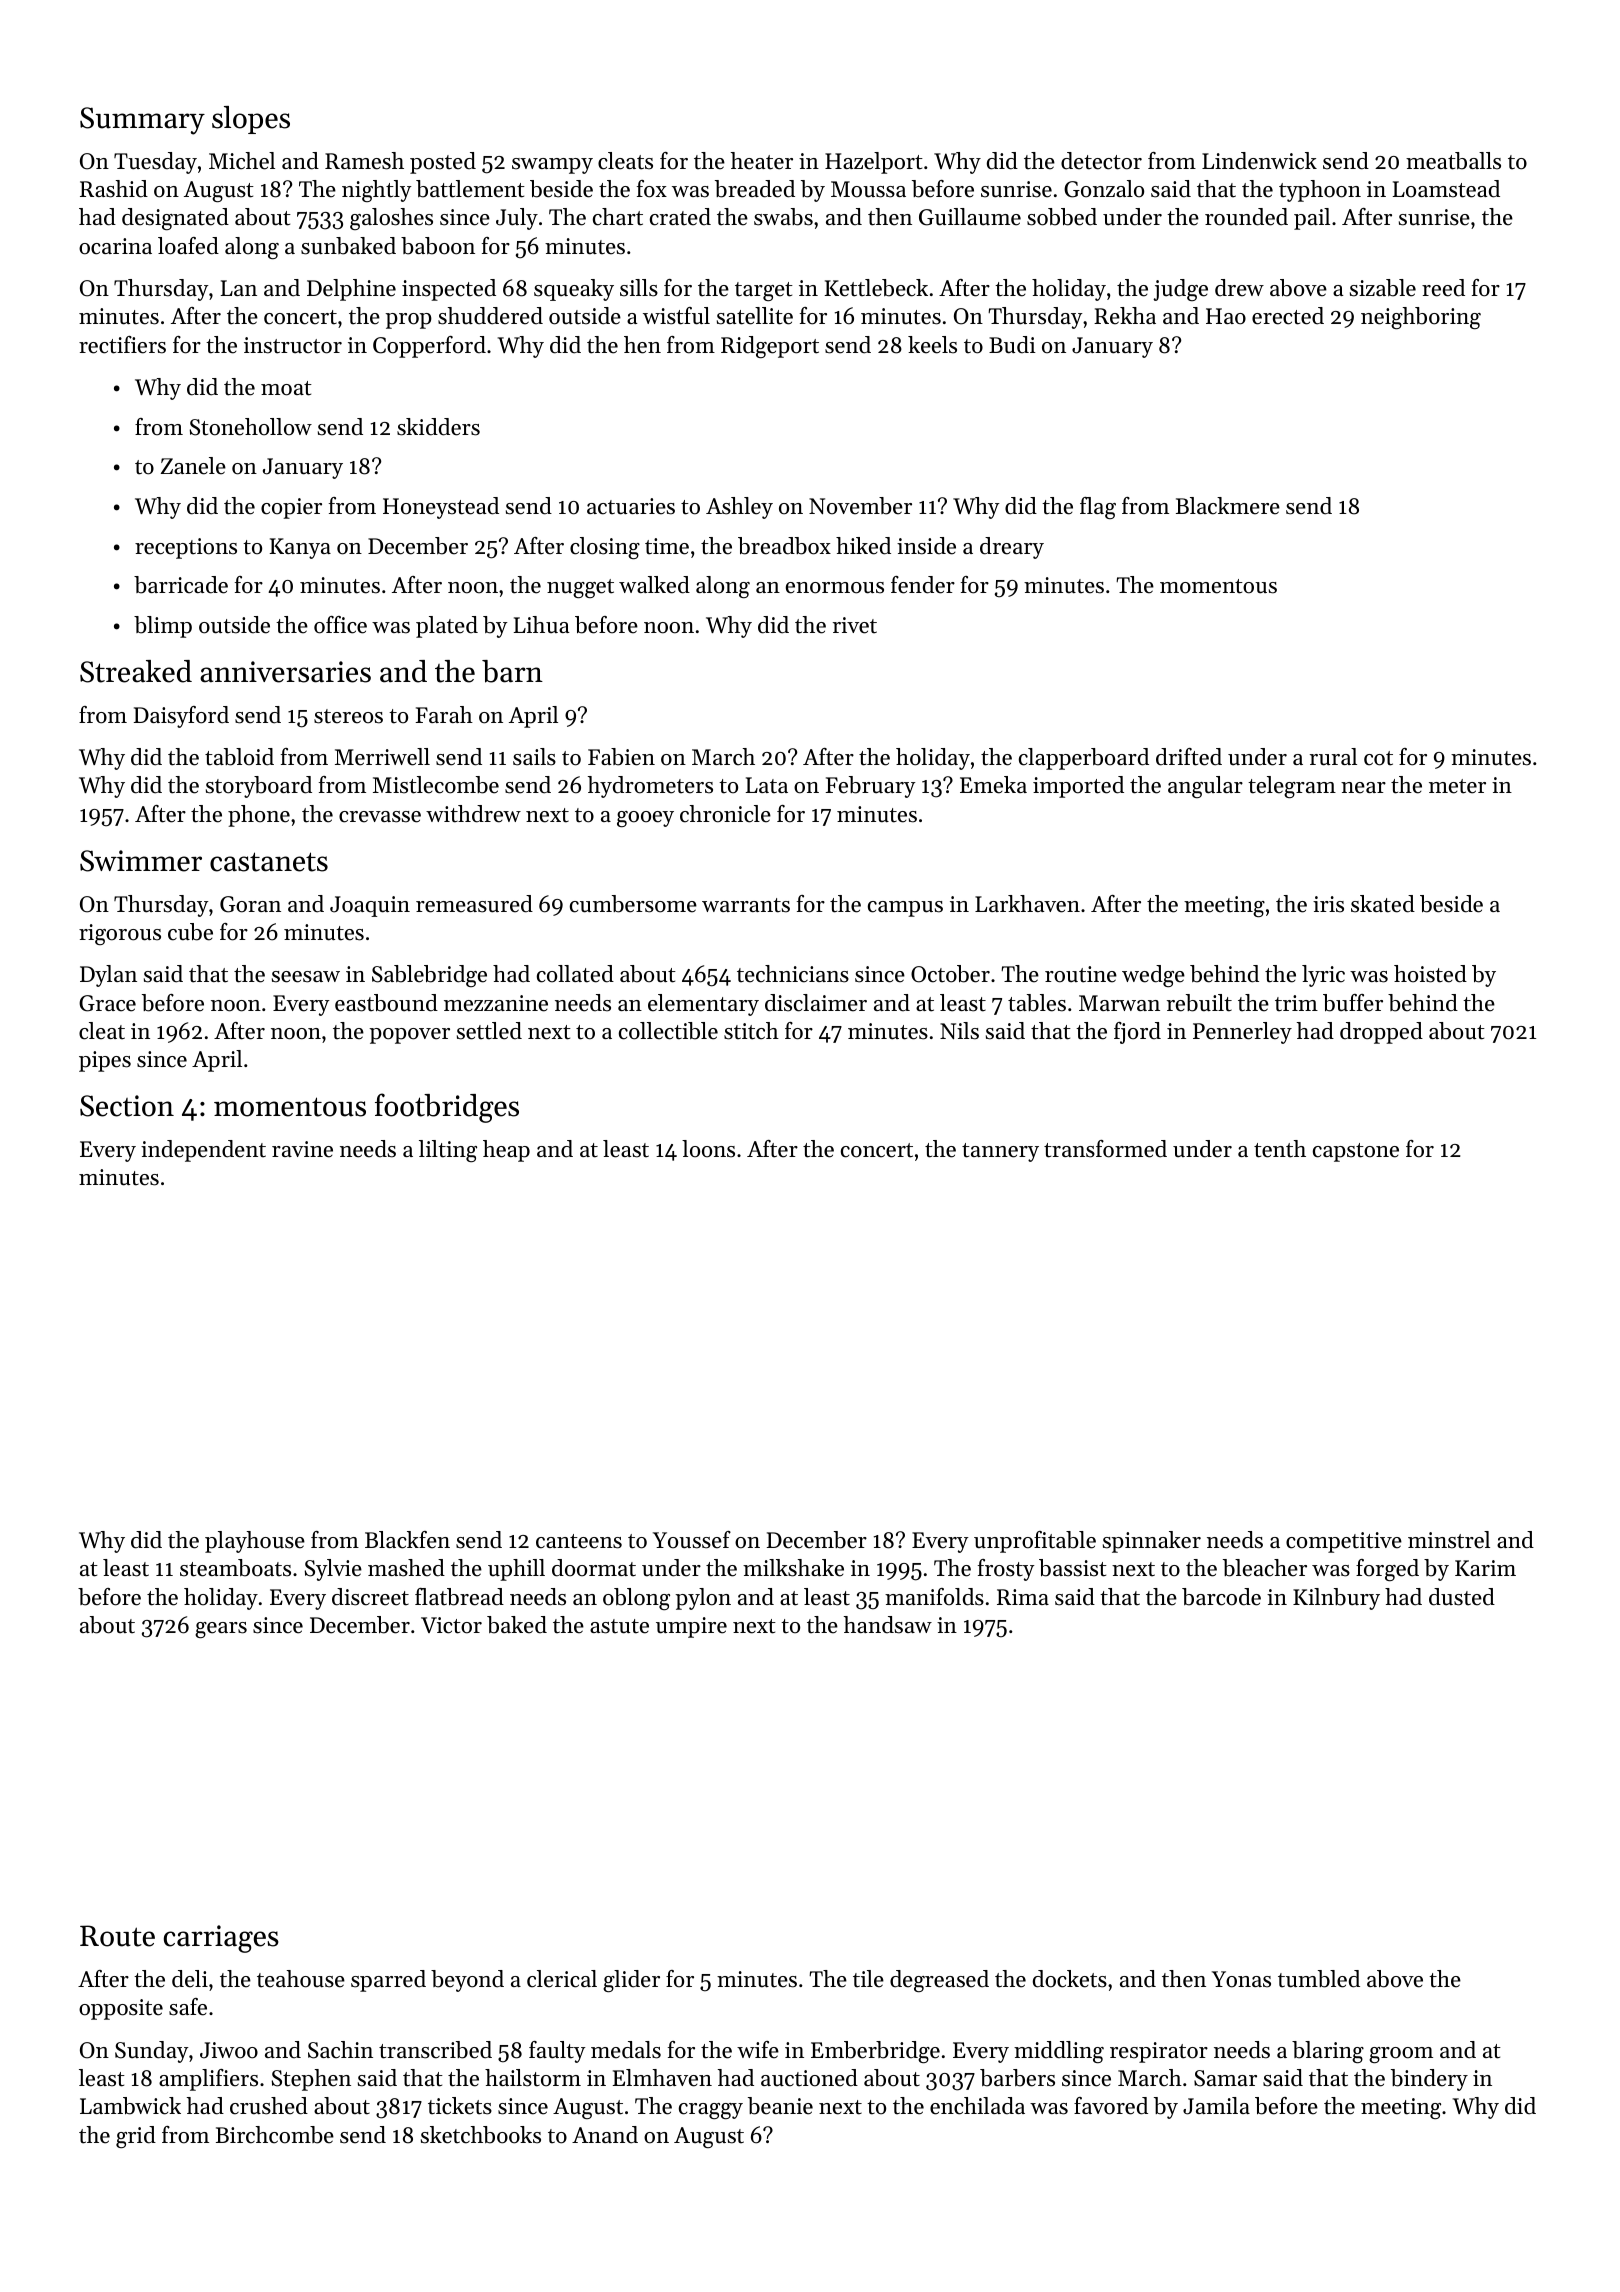 Image resolution: width=1620 pixels, height=2292 pixels. What do you see at coordinates (141, 861) in the page?
I see `Swimmer` at bounding box center [141, 861].
